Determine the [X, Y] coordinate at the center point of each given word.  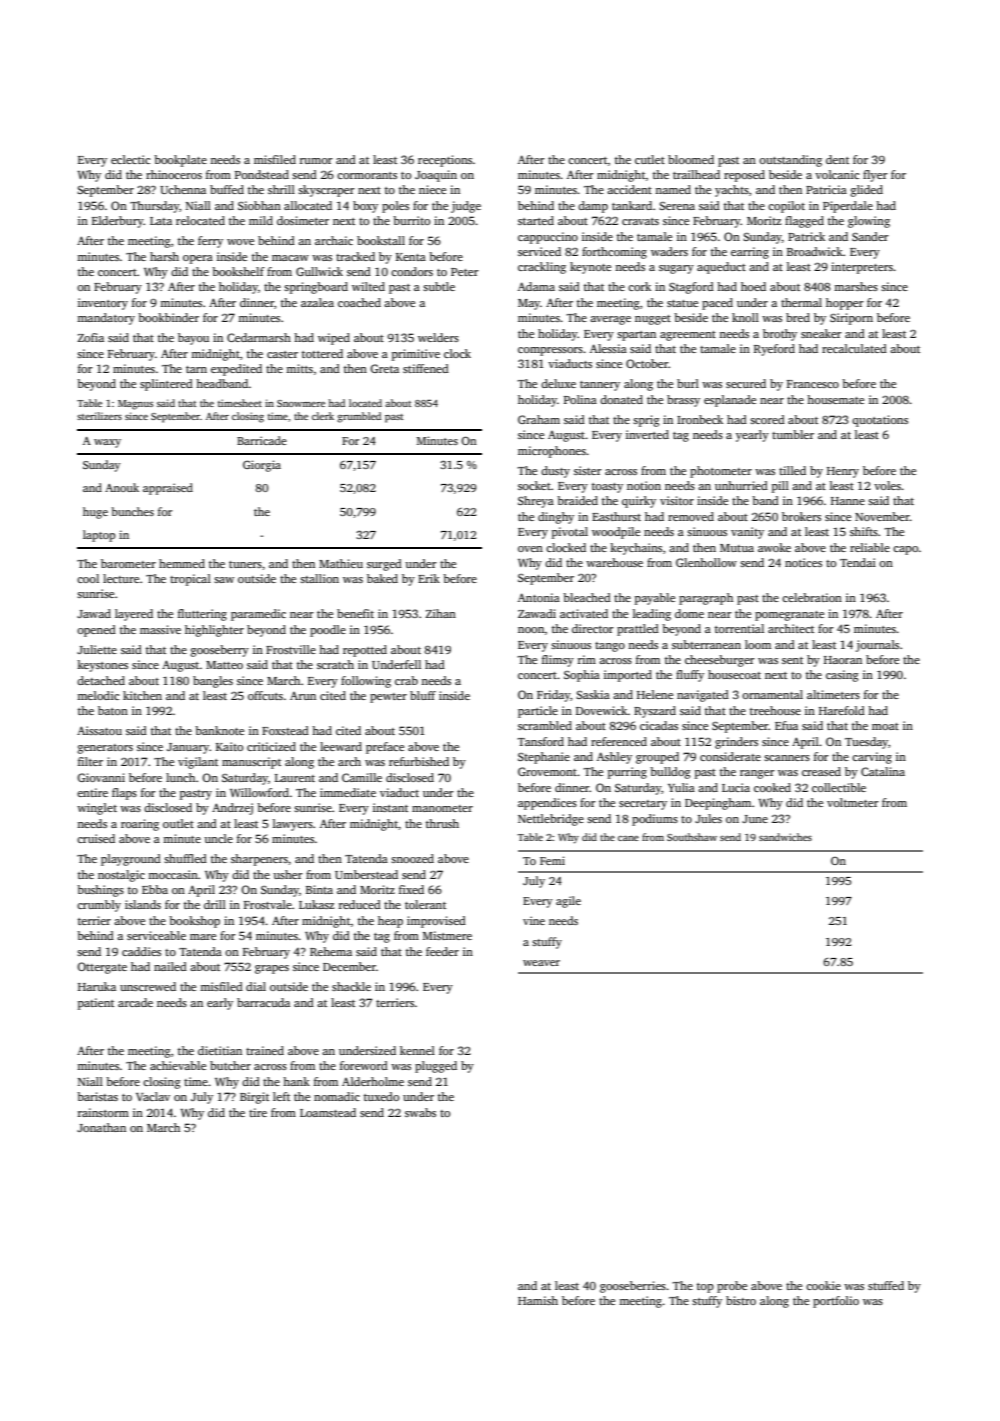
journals [877, 646]
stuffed [886, 1285]
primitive [416, 355]
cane [628, 838]
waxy [107, 443]
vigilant [198, 763]
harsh [164, 256]
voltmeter [853, 802]
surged [384, 565]
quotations [880, 421]
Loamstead [328, 1112]
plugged [436, 1067]
